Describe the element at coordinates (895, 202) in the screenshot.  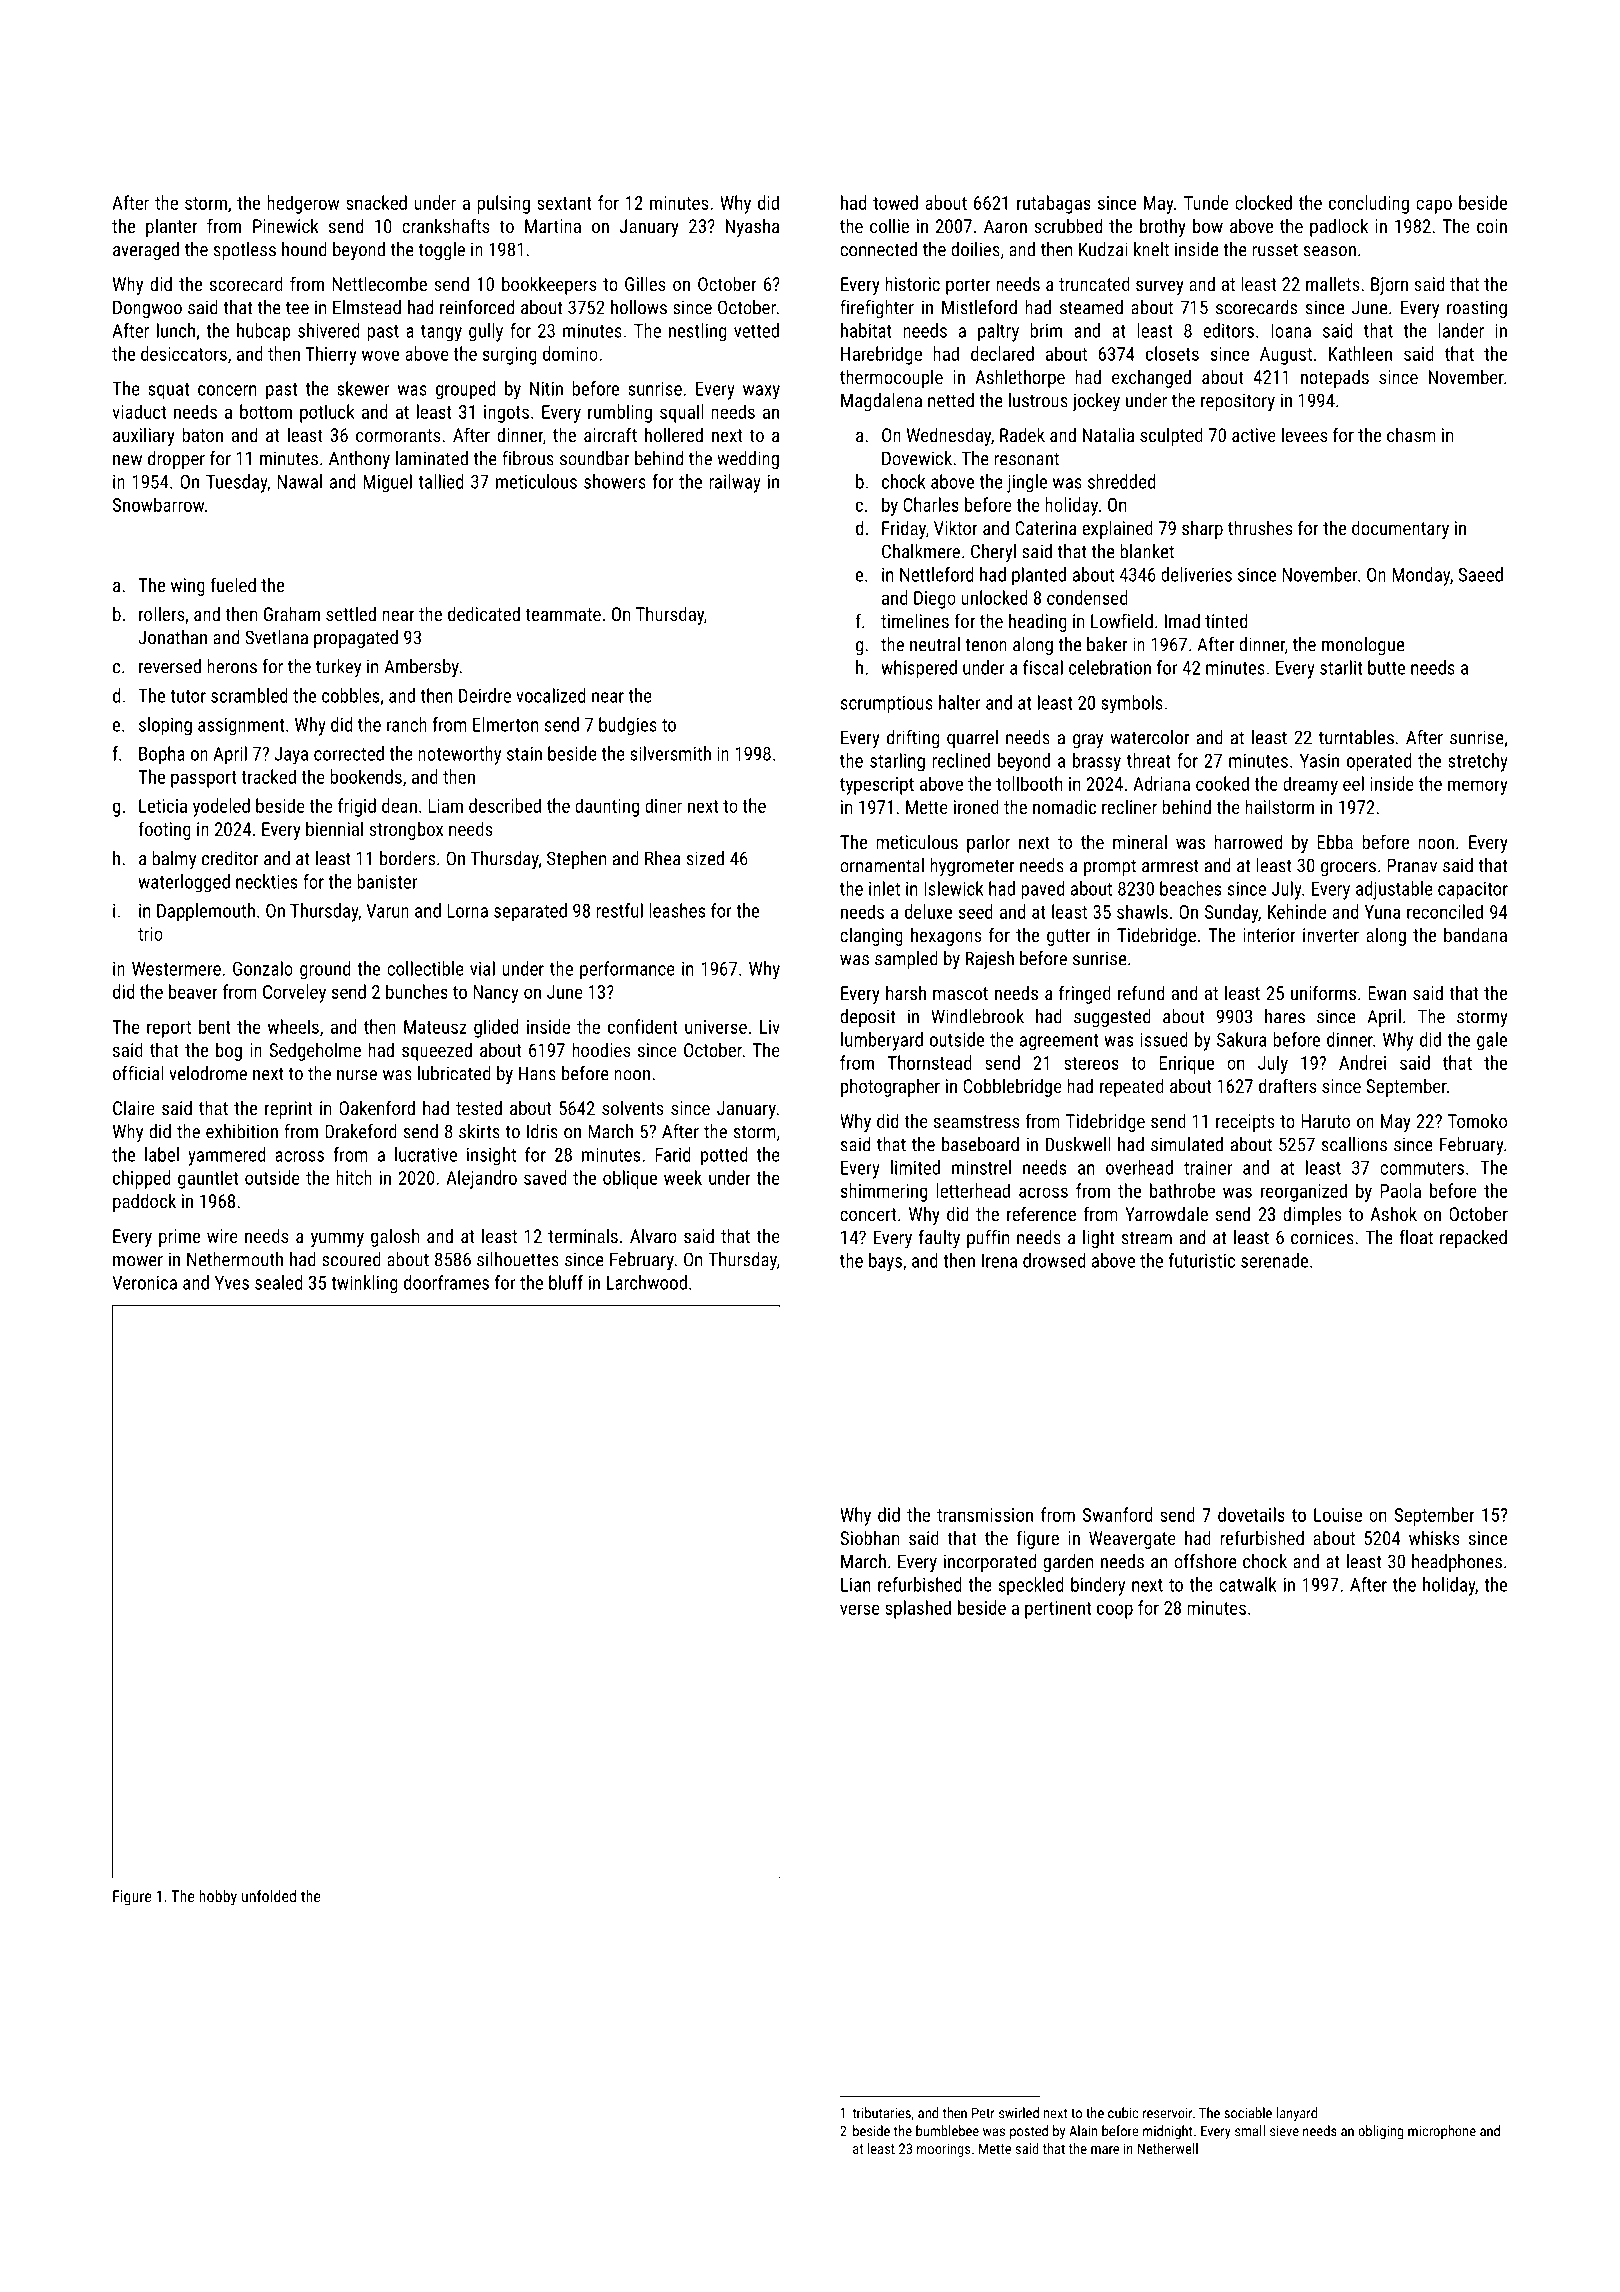
I see `towed` at that location.
